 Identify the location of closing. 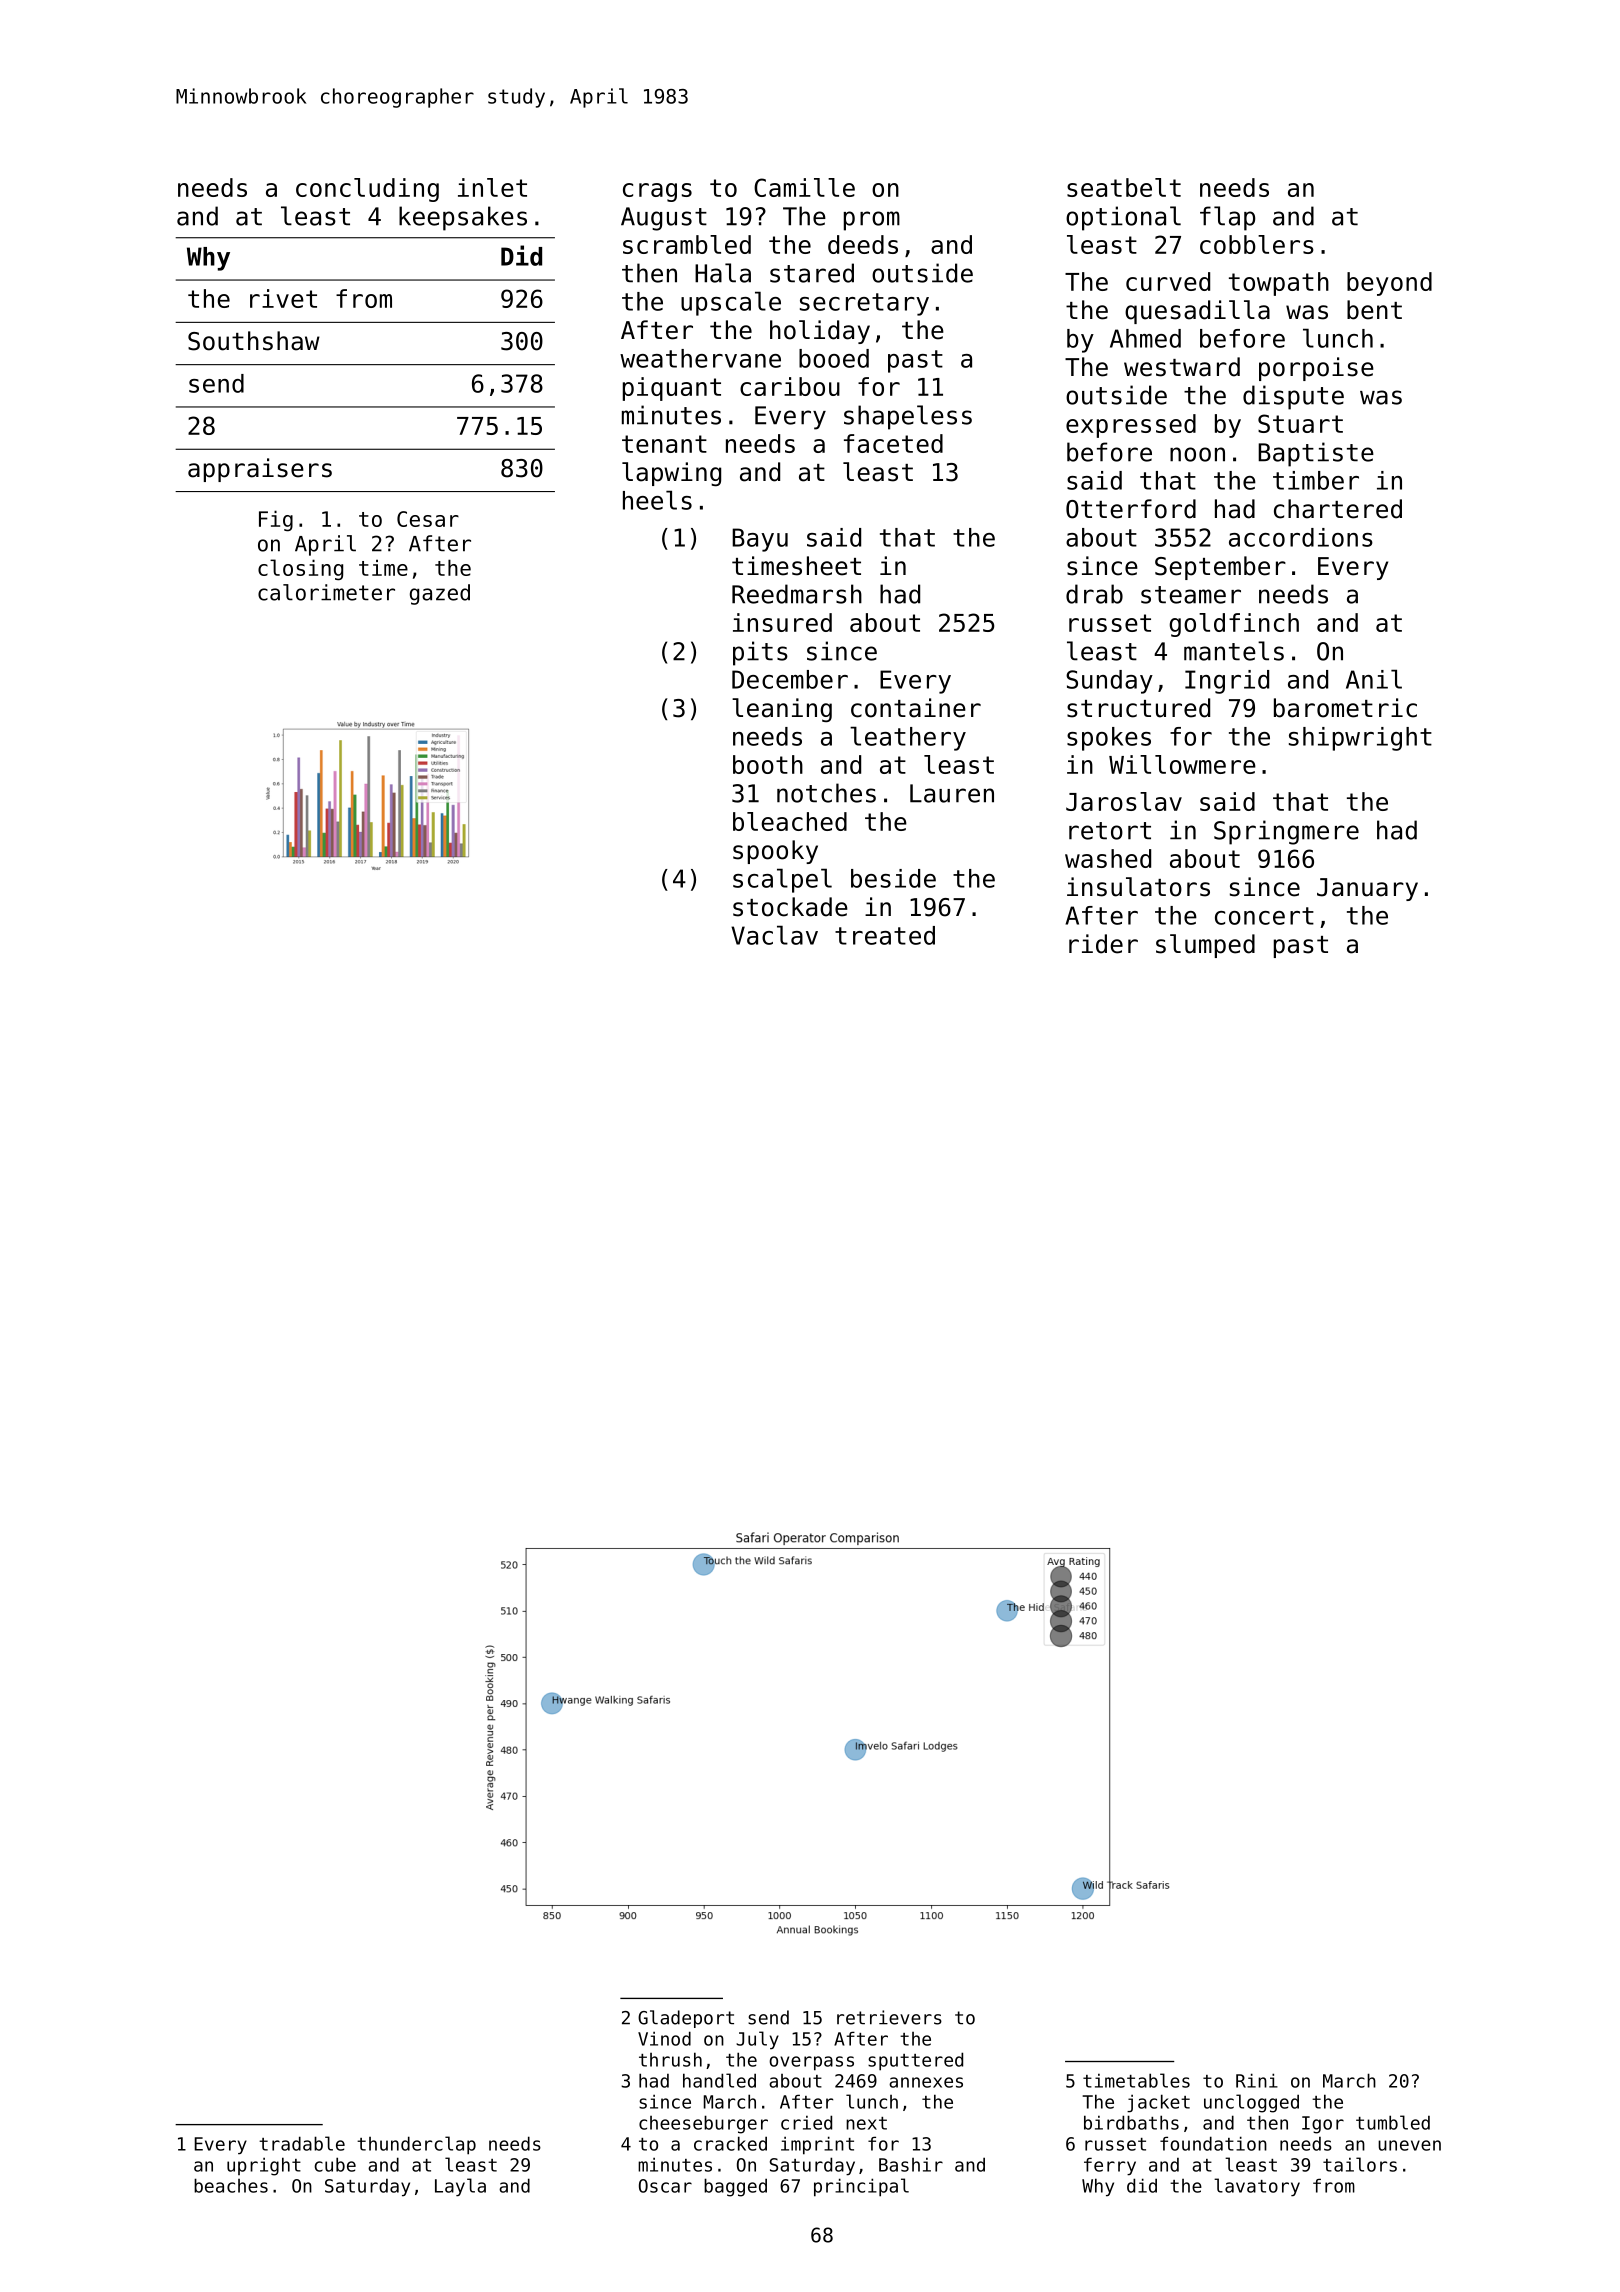
(300, 570).
